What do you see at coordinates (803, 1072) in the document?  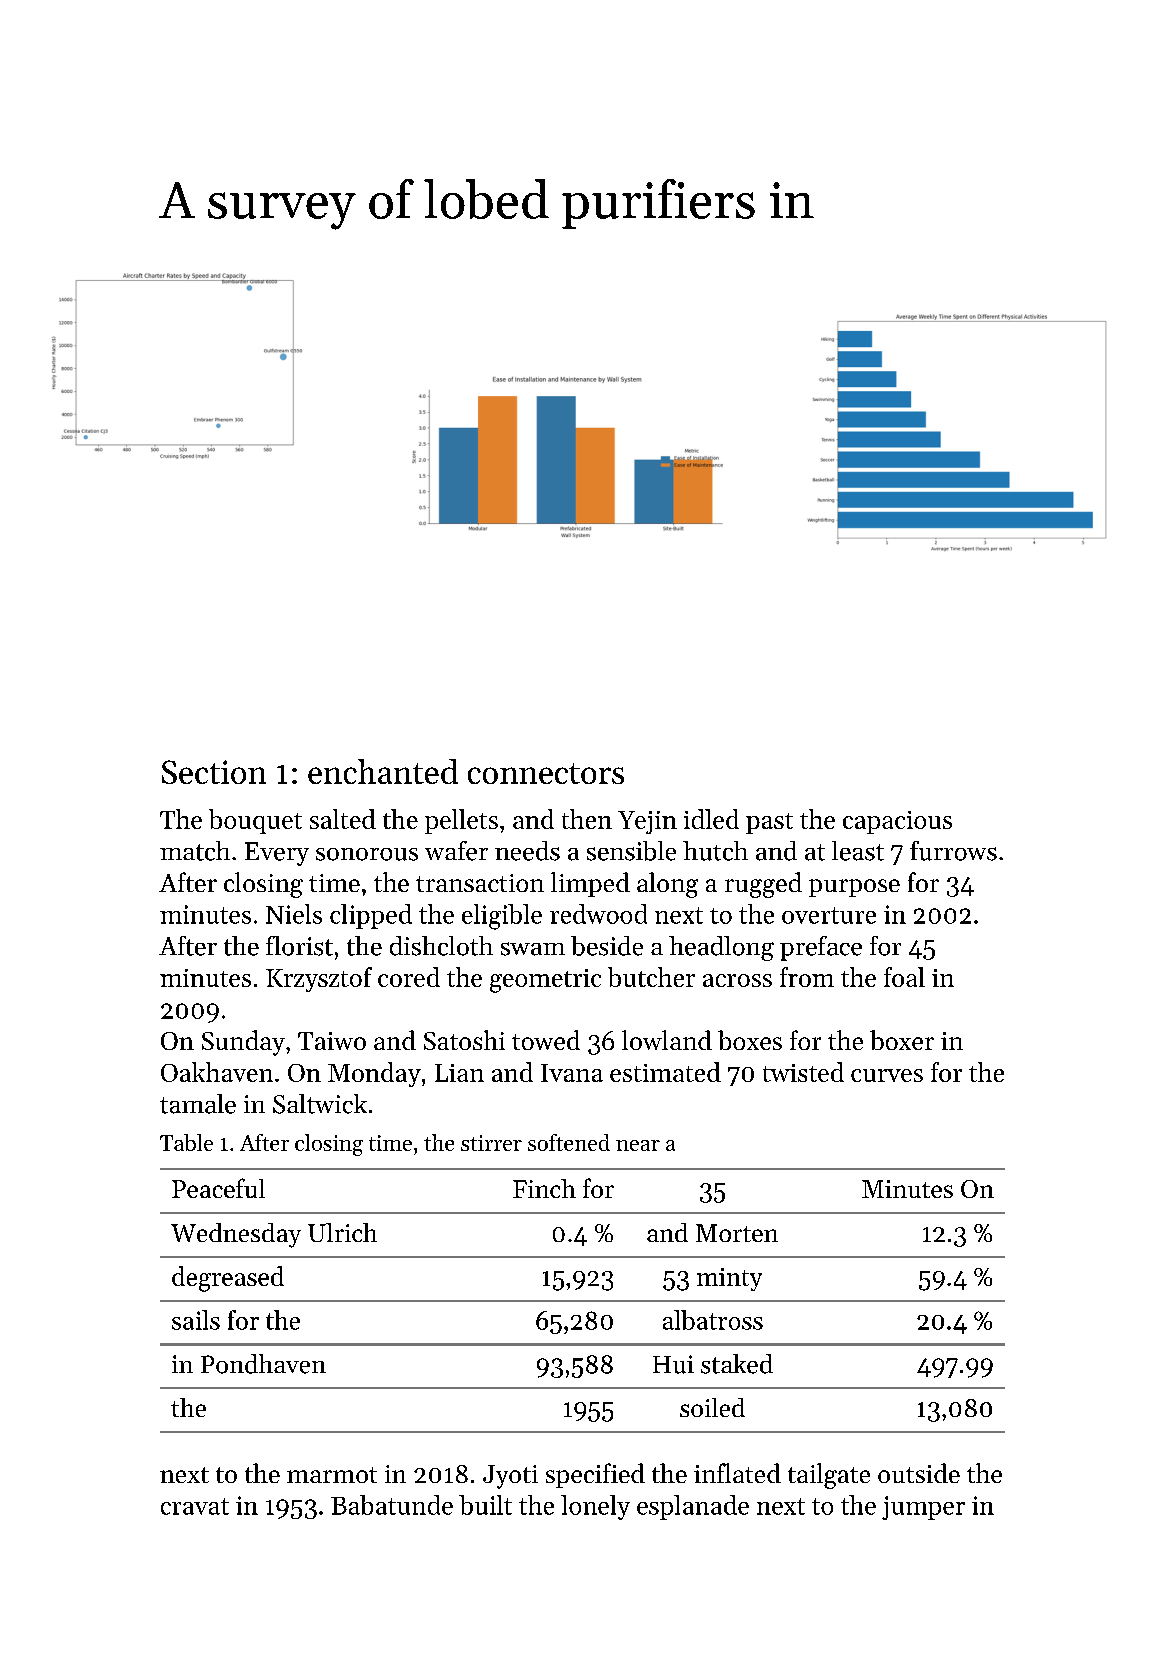 I see `twisted` at bounding box center [803, 1072].
